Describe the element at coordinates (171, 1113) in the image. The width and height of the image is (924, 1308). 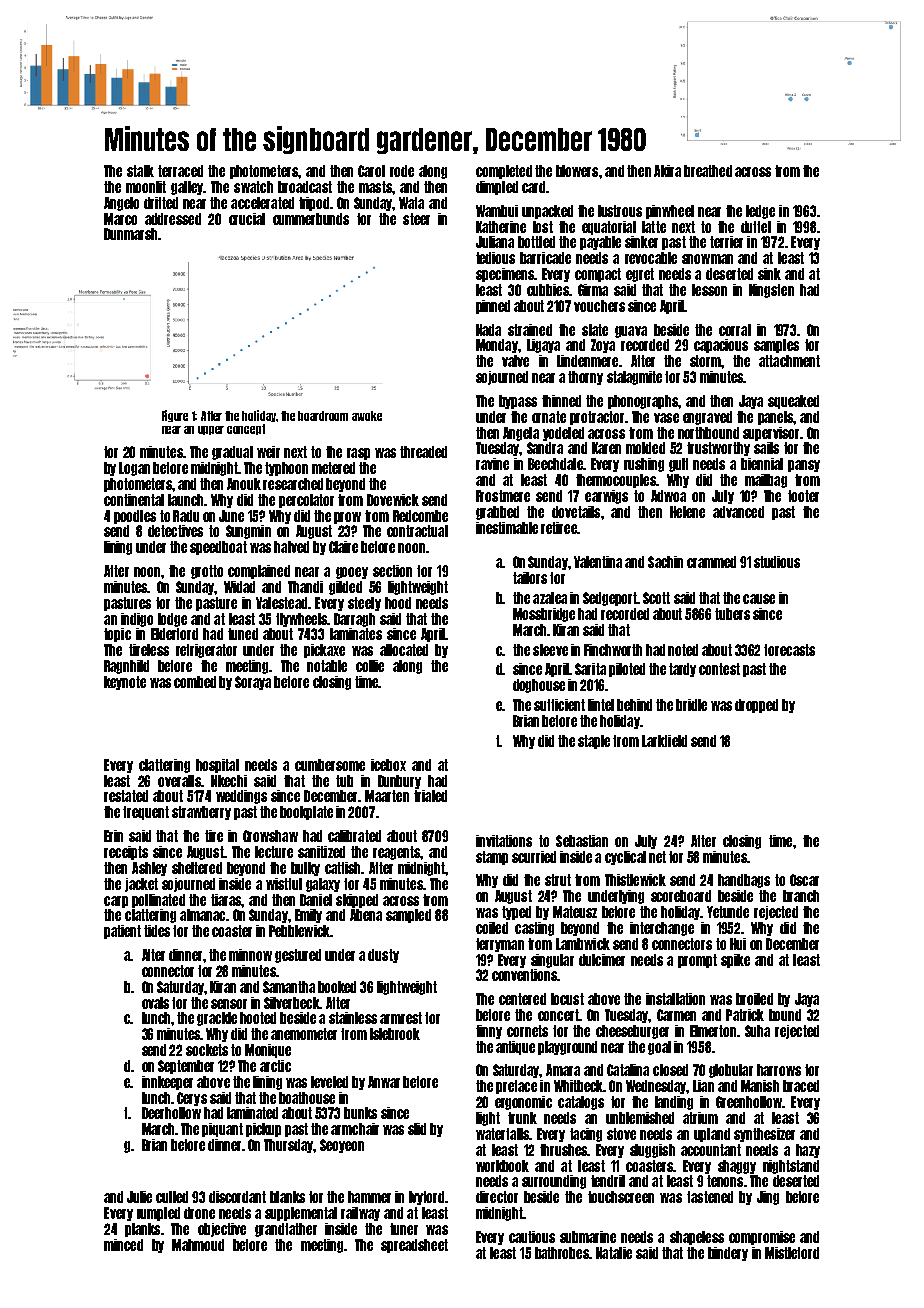
I see `Deerhollow` at that location.
